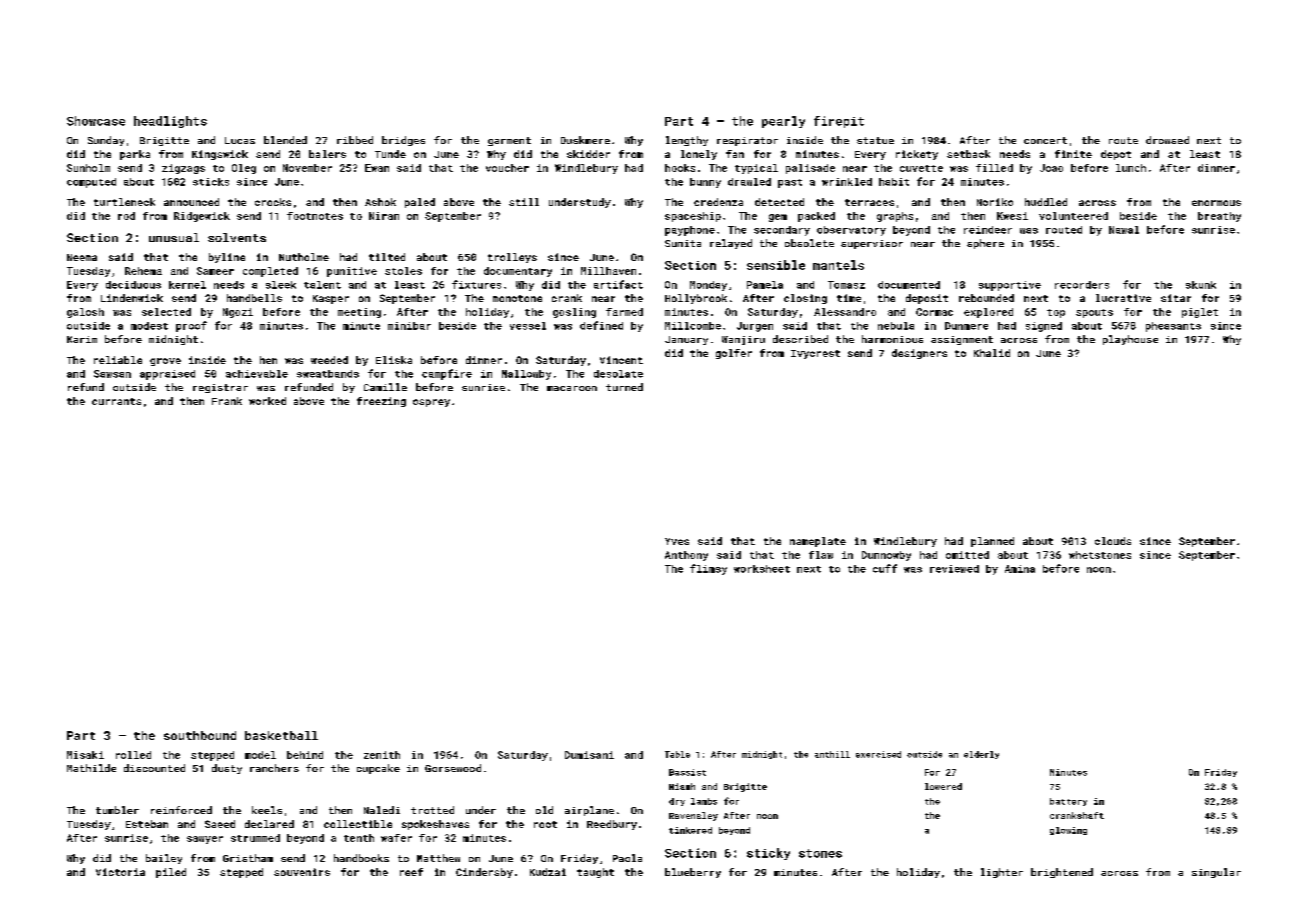 This page has height=924, width=1308. What do you see at coordinates (981, 755) in the page?
I see `elderly` at bounding box center [981, 755].
